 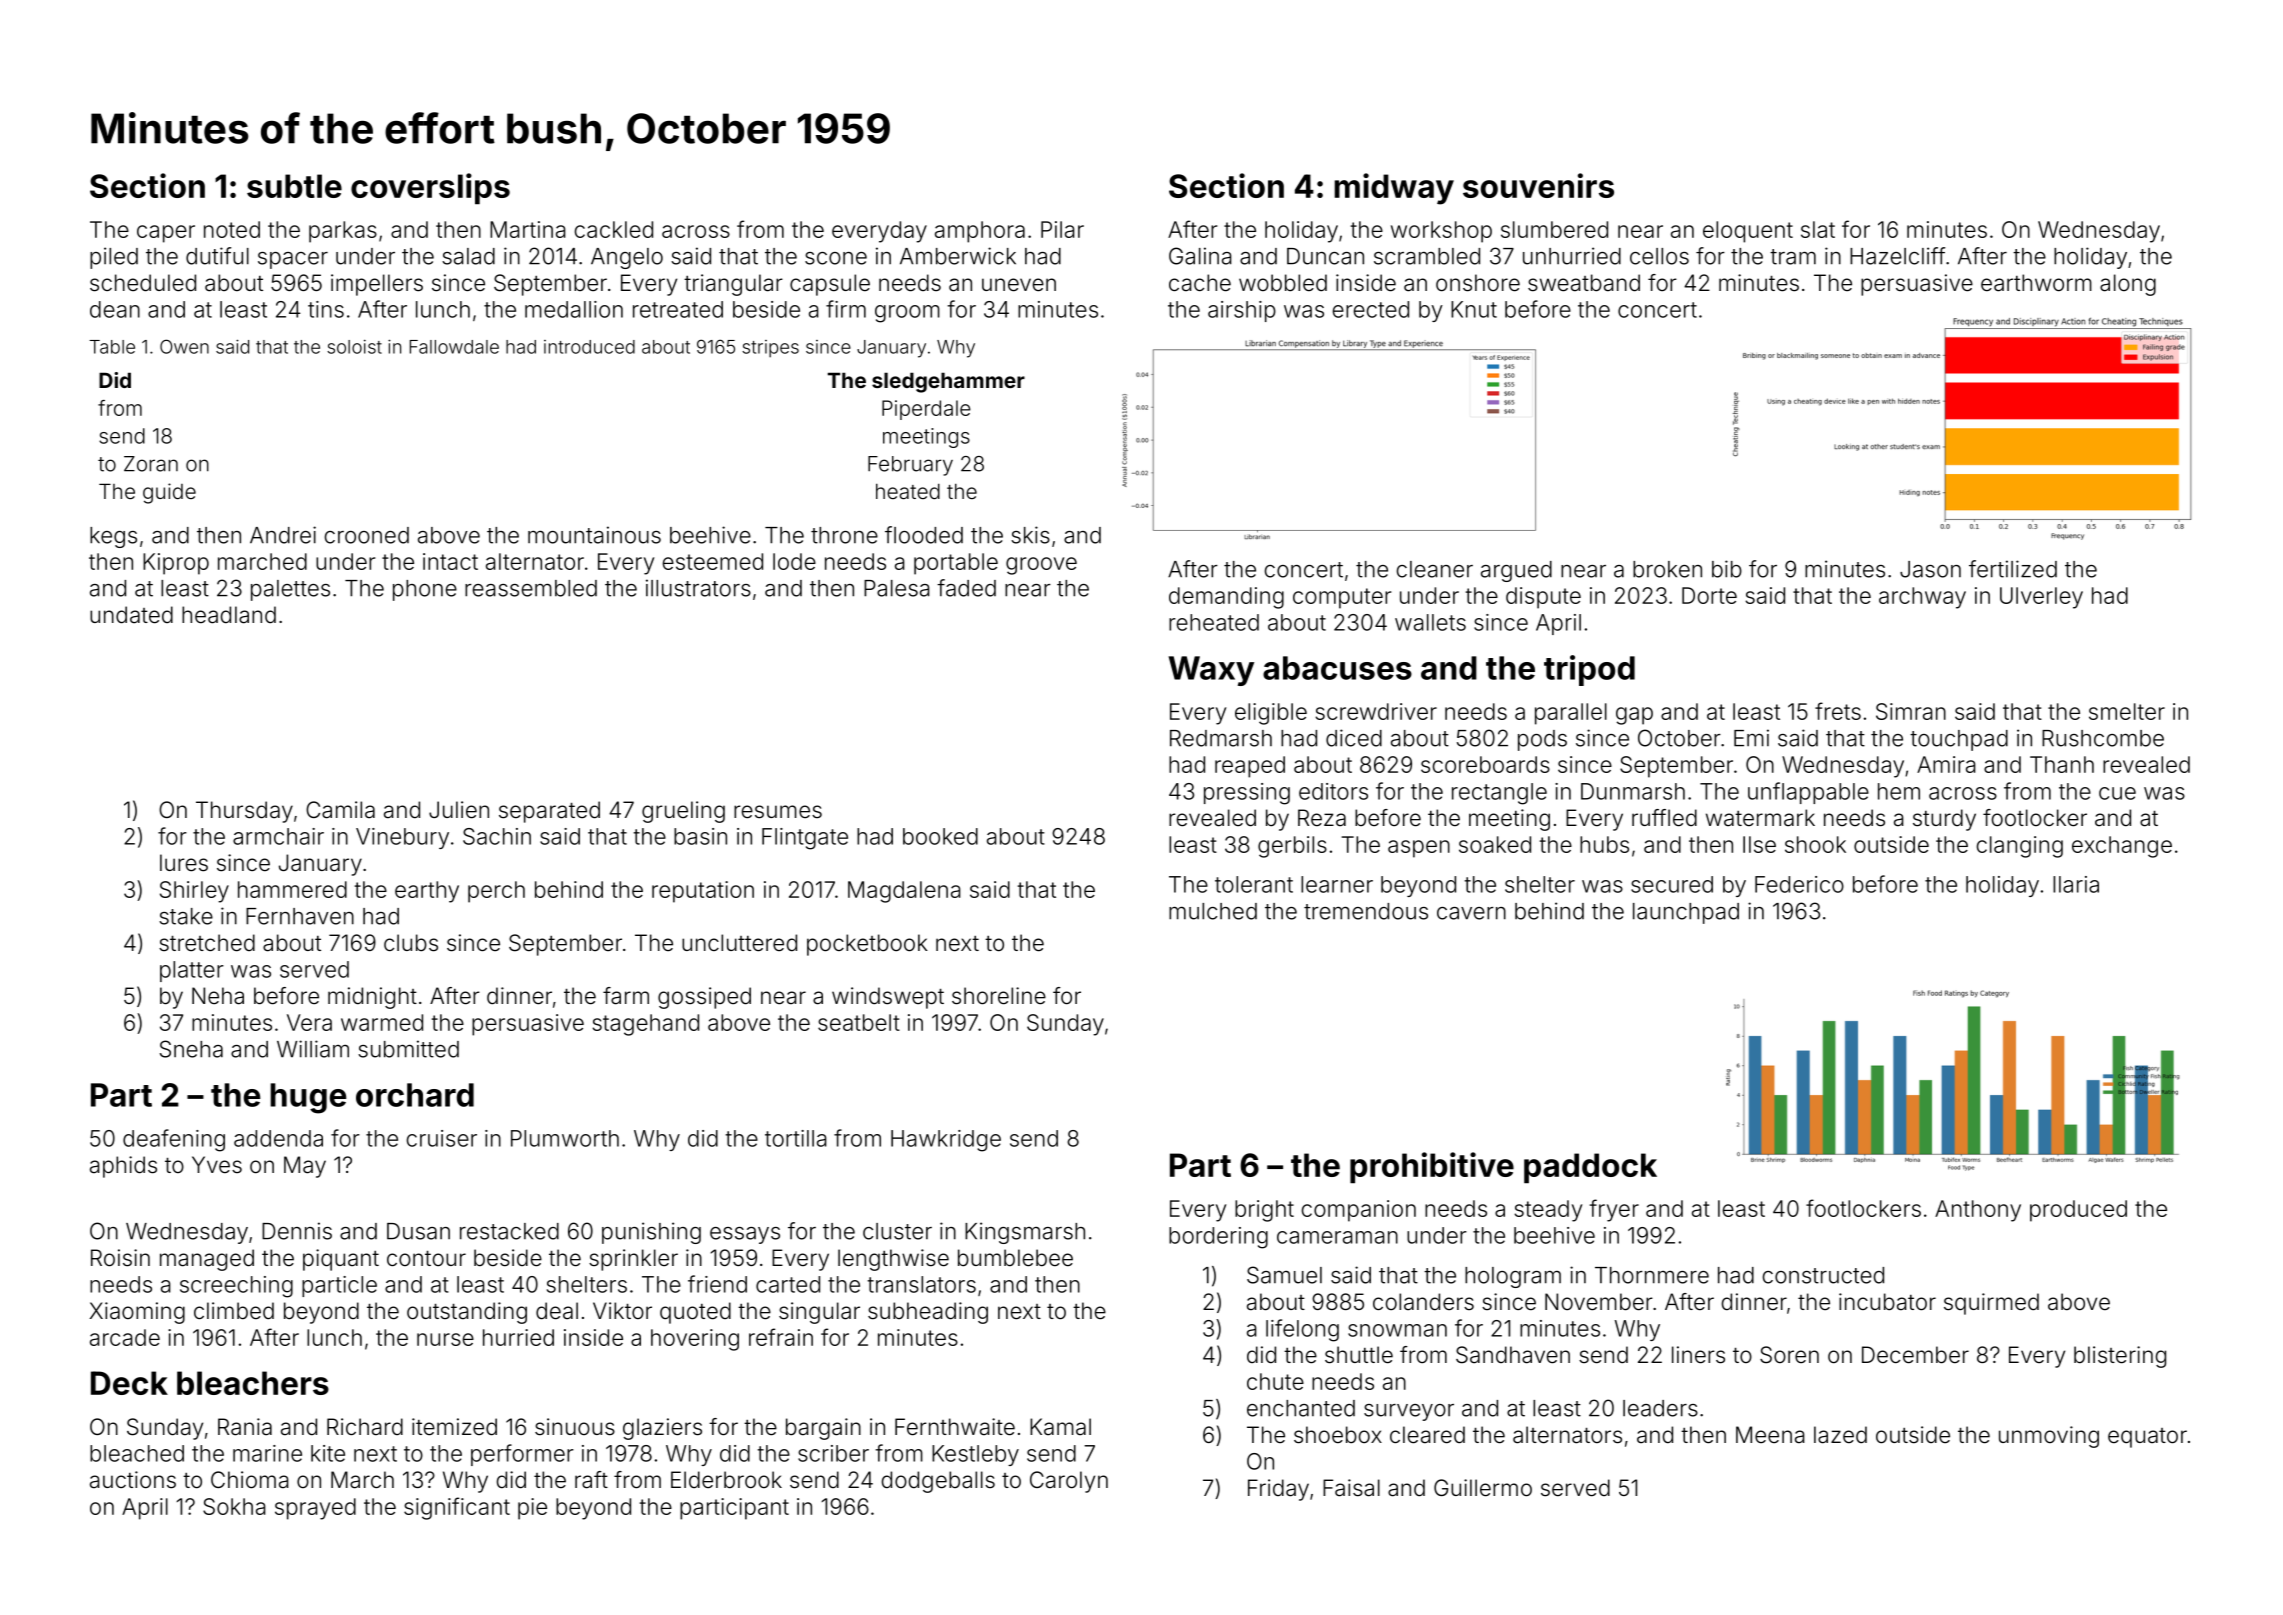 I want to click on souvenirs, so click(x=1538, y=185).
